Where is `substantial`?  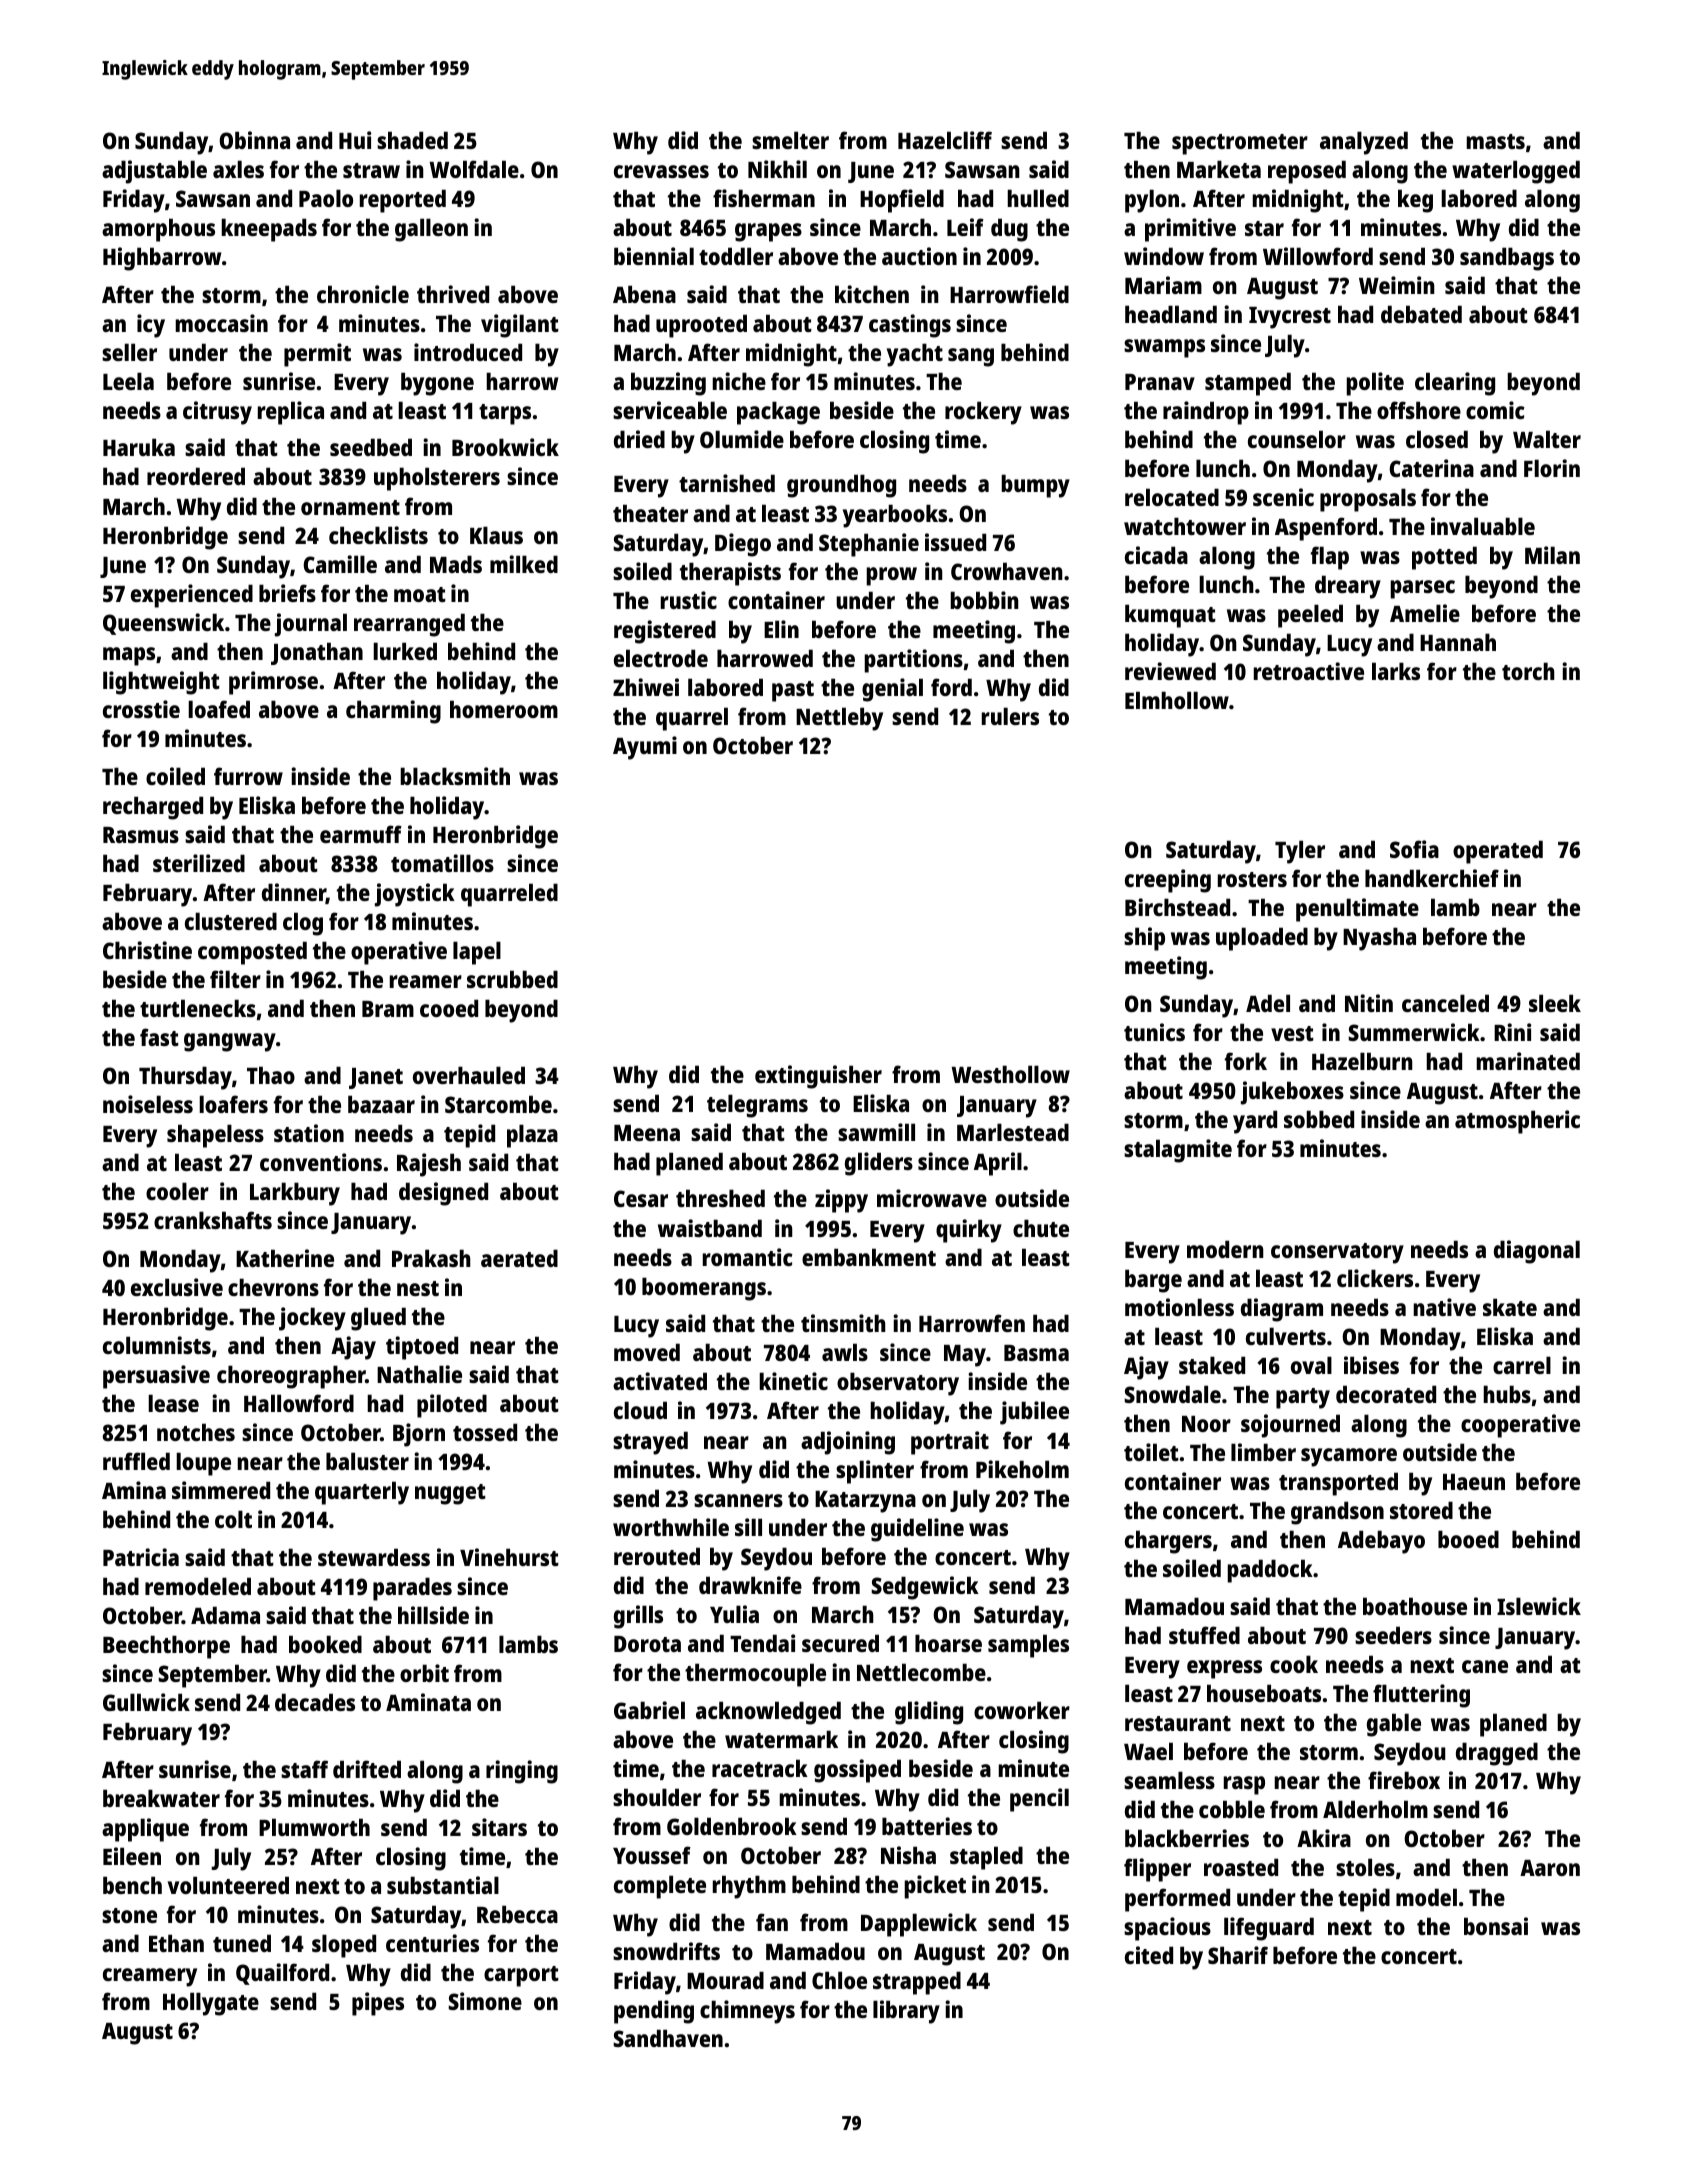
substantial is located at coordinates (443, 1885).
